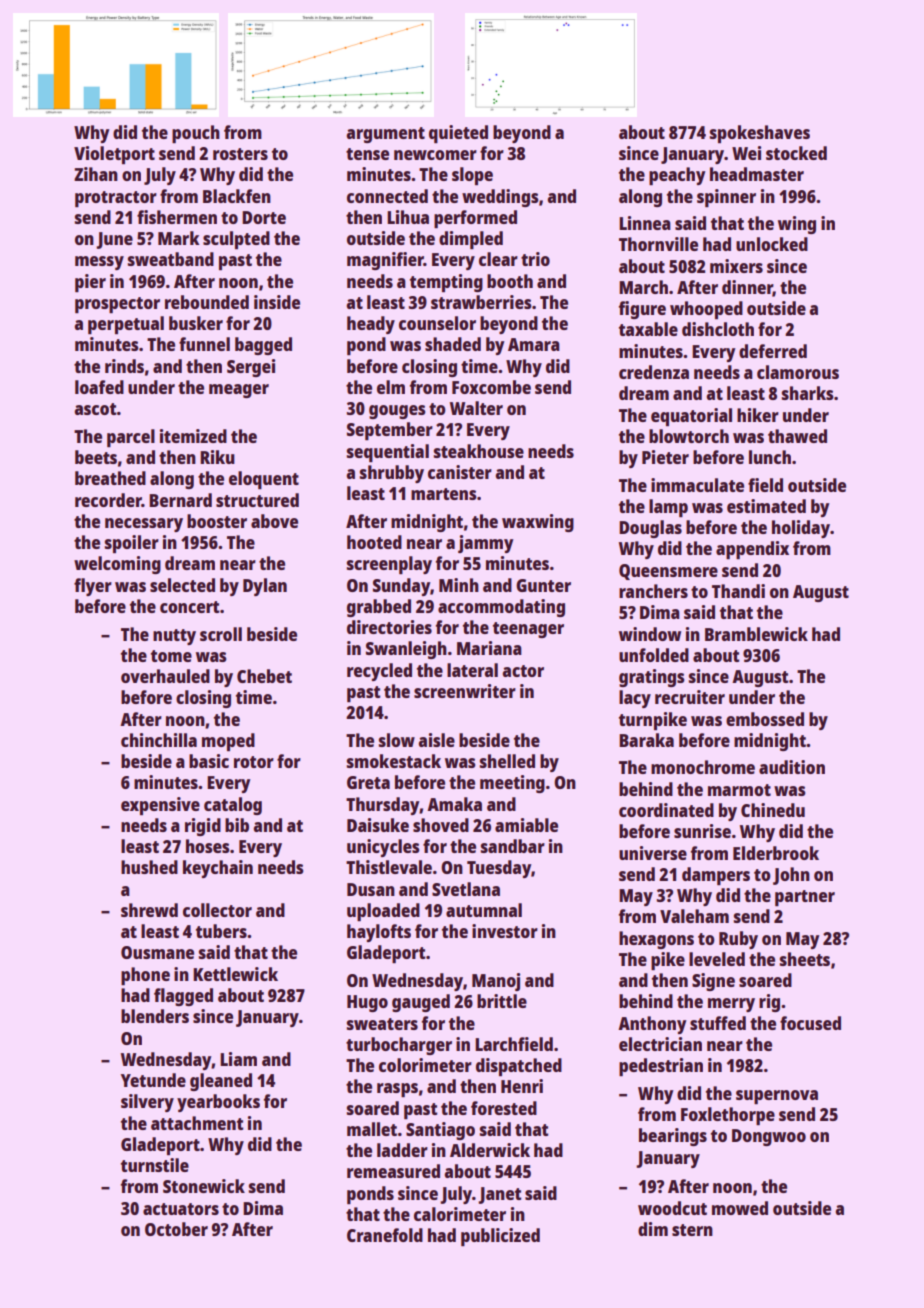 The width and height of the page is (924, 1308). I want to click on mixers, so click(736, 266).
